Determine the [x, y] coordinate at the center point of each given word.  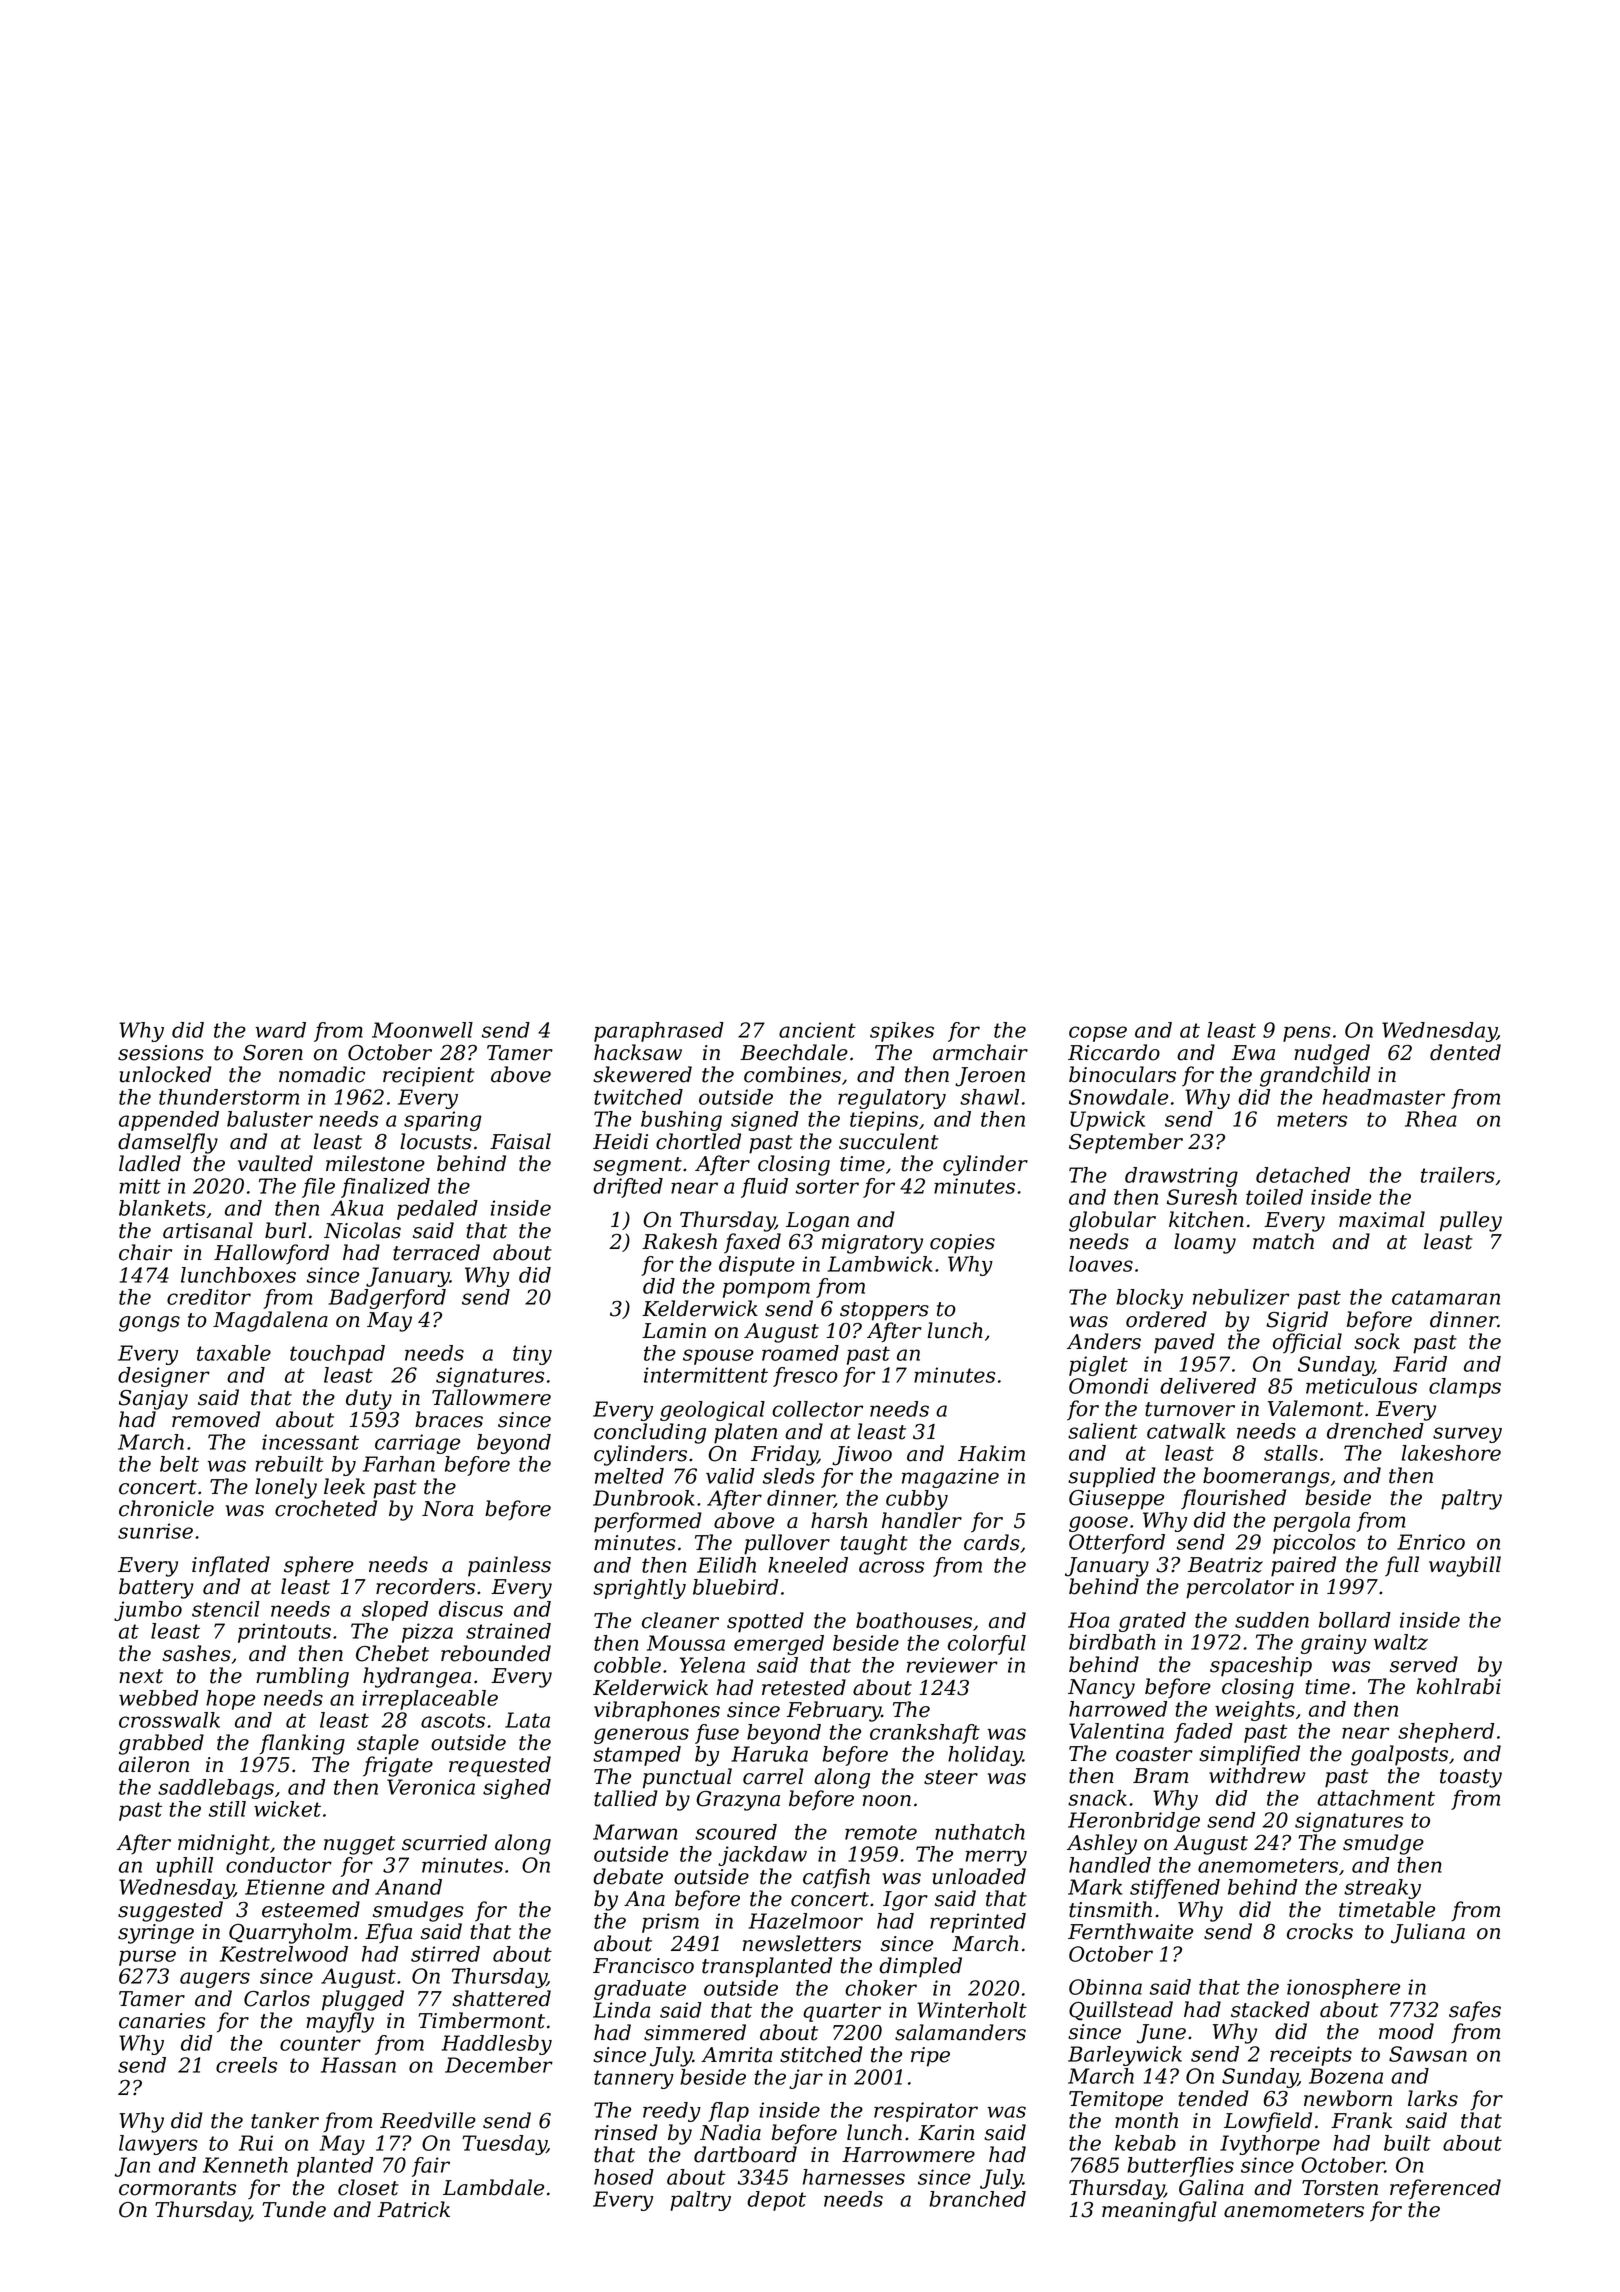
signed [765, 1121]
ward [280, 1030]
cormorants [177, 2188]
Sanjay [153, 1400]
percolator [1240, 1588]
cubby [917, 1500]
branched [977, 2199]
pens [1307, 1034]
